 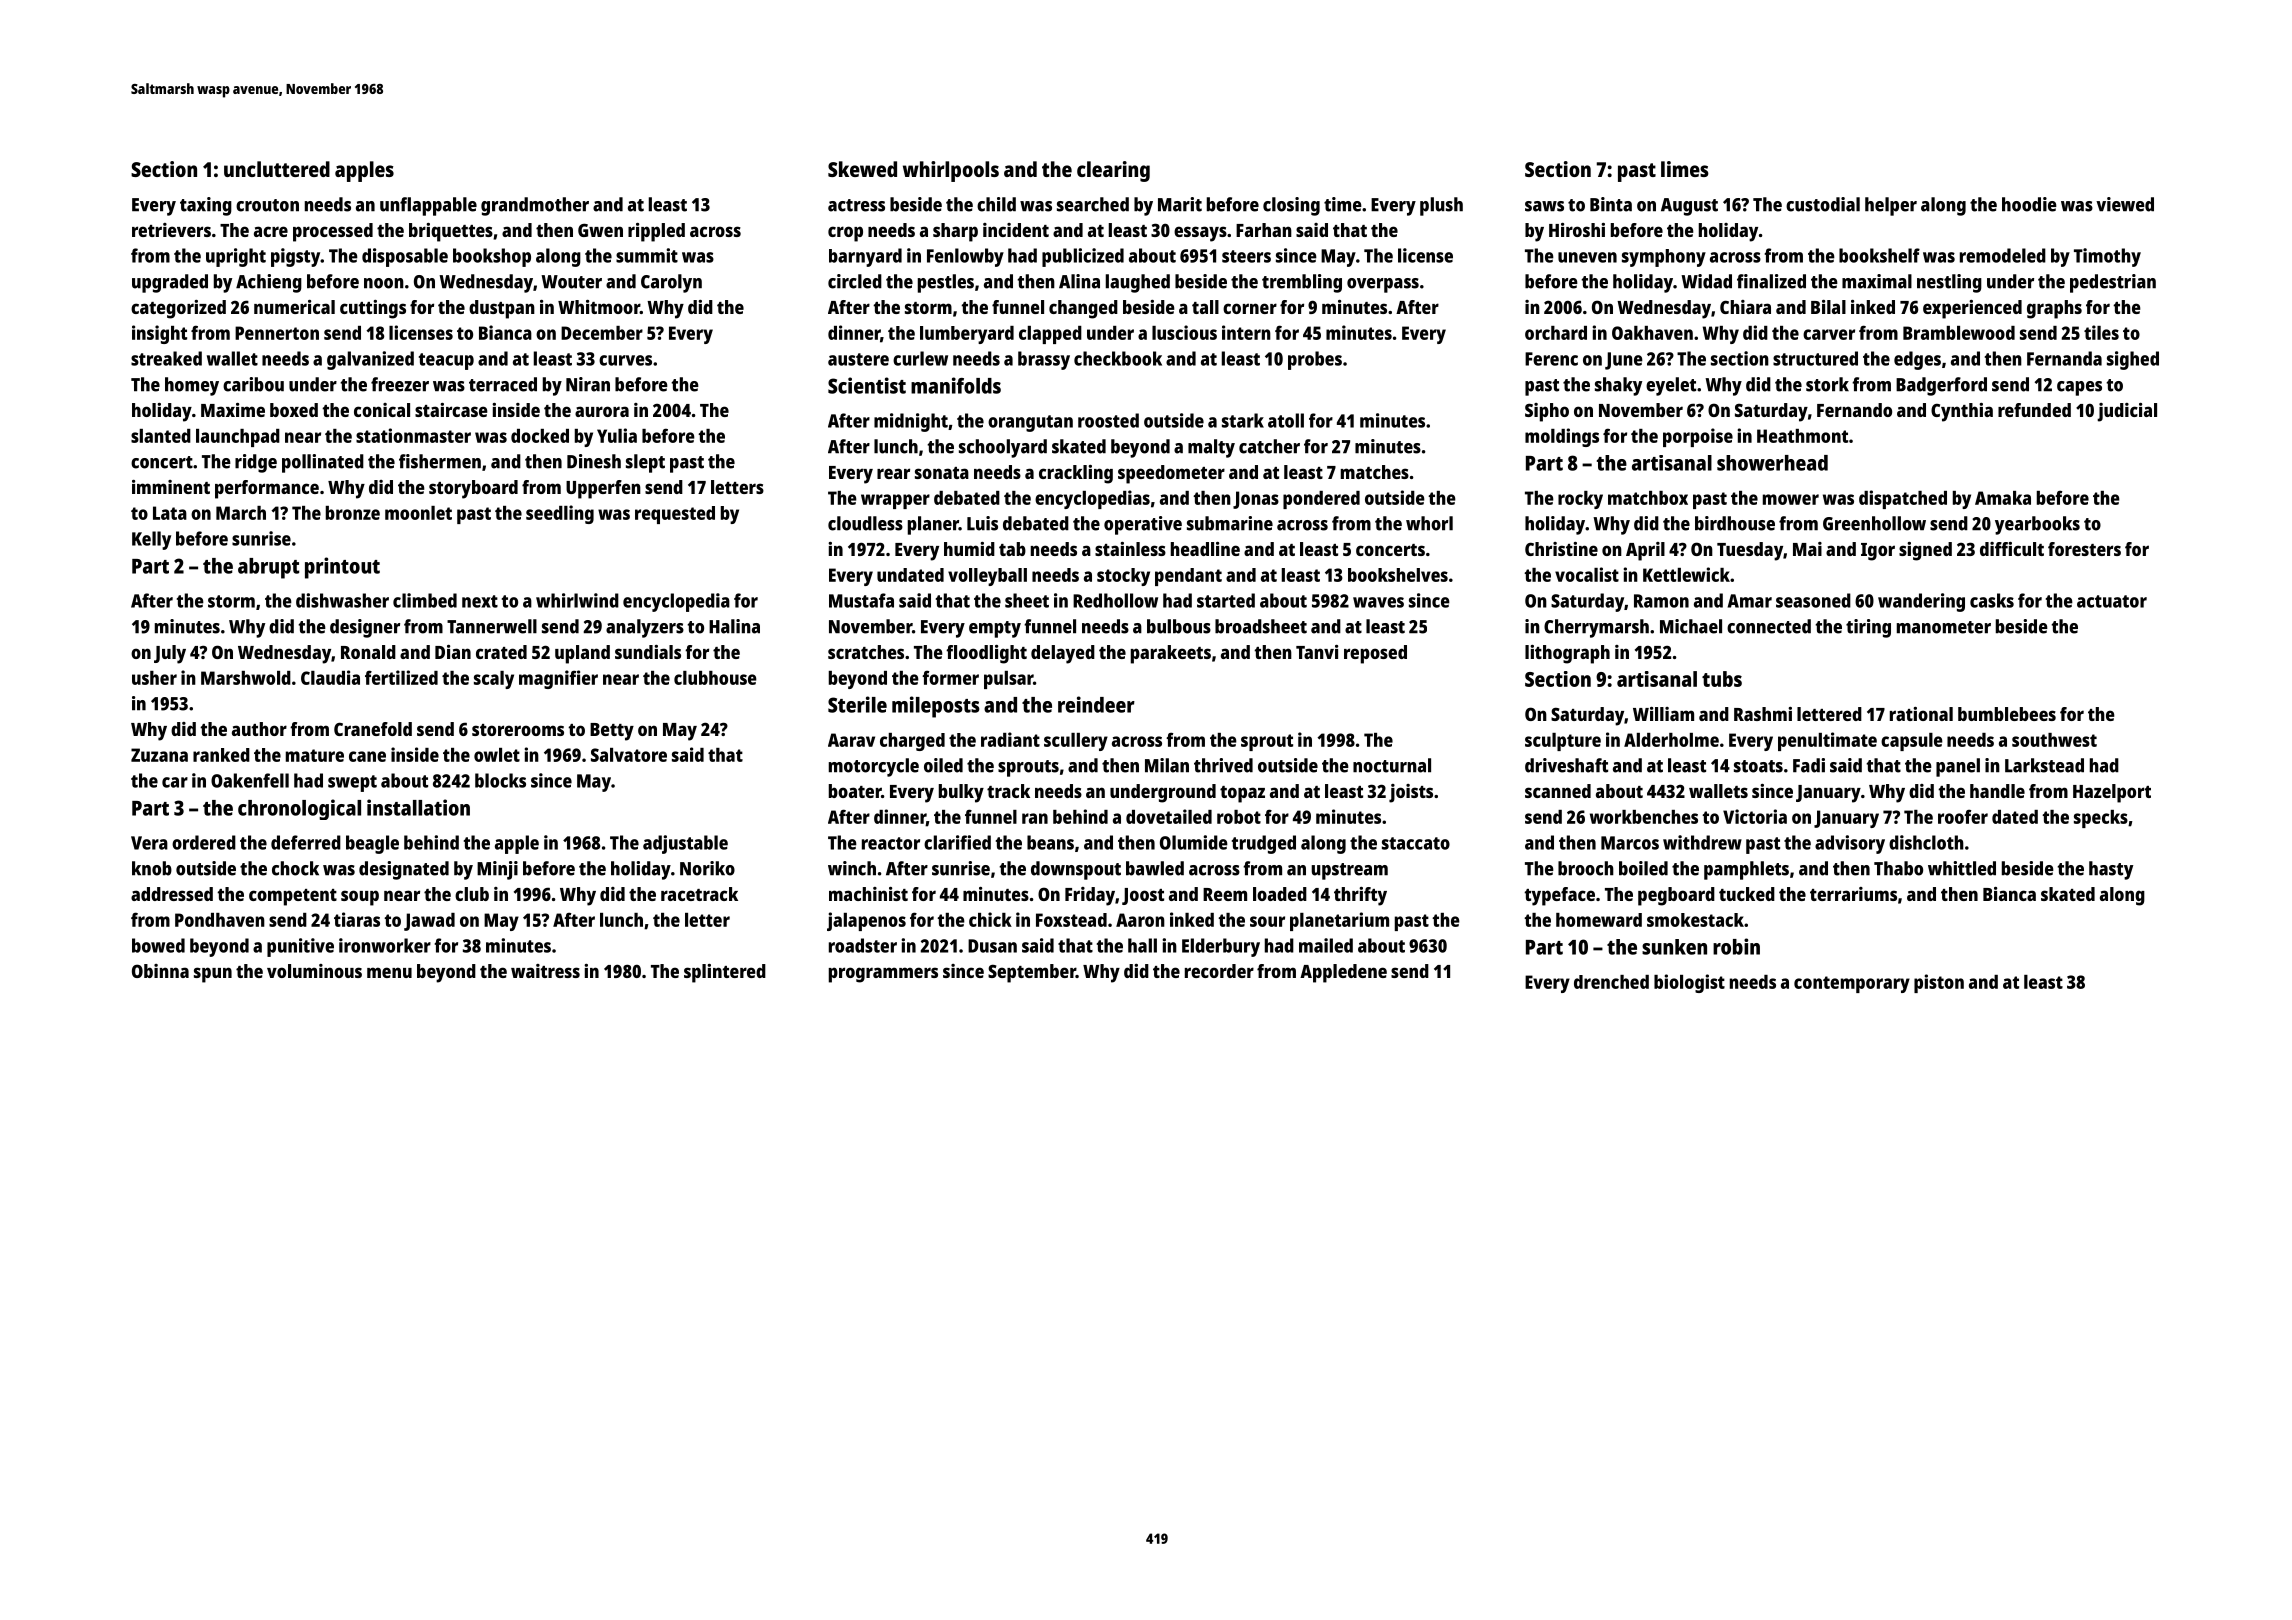 I want to click on splintered, so click(x=725, y=973).
